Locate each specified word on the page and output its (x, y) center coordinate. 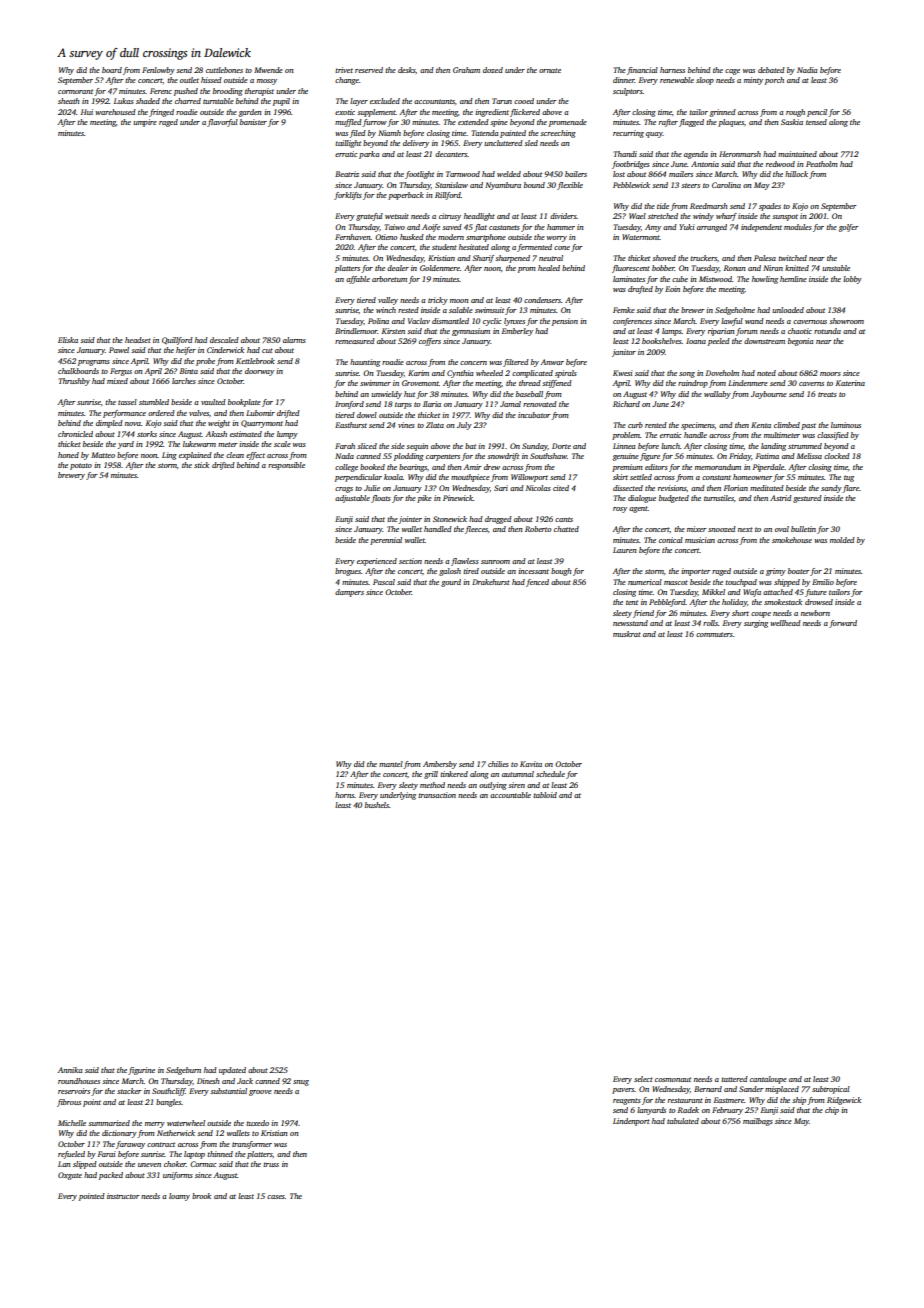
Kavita (531, 764)
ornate (550, 70)
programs (94, 363)
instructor (123, 1196)
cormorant (75, 91)
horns (344, 795)
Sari (501, 488)
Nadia (807, 70)
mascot (676, 582)
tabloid (545, 795)
